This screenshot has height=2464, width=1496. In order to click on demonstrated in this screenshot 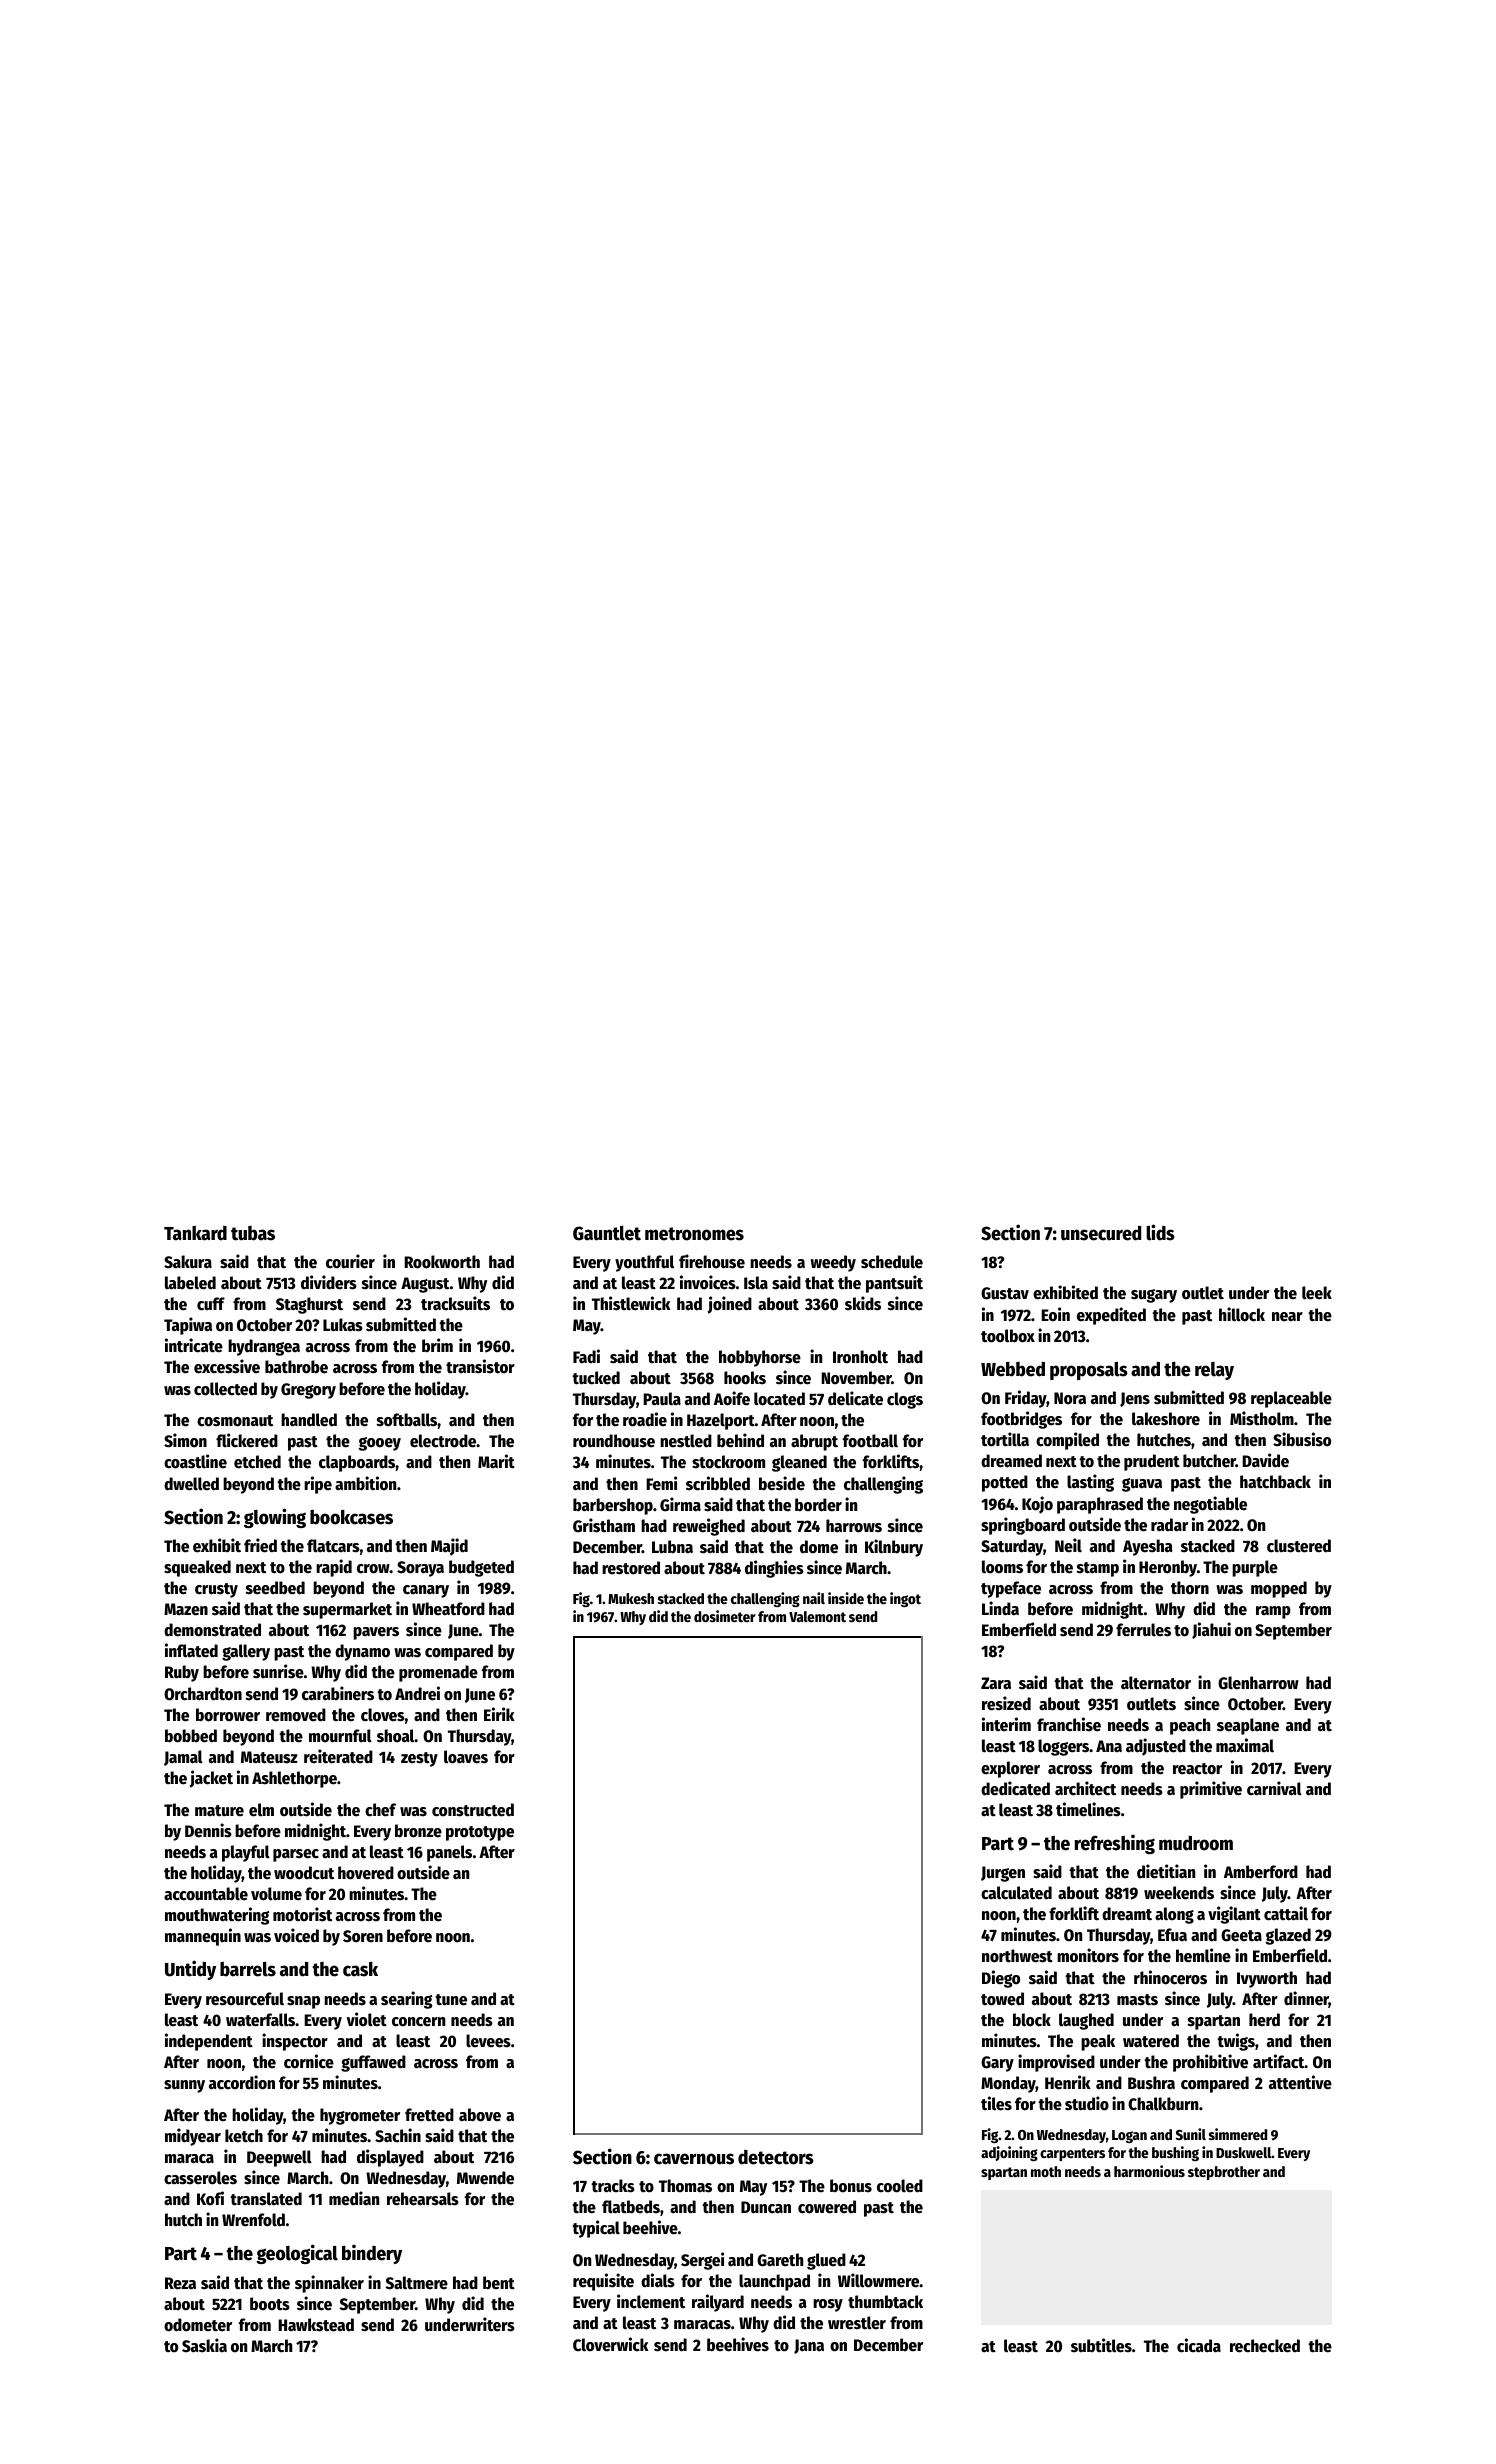, I will do `click(212, 1630)`.
